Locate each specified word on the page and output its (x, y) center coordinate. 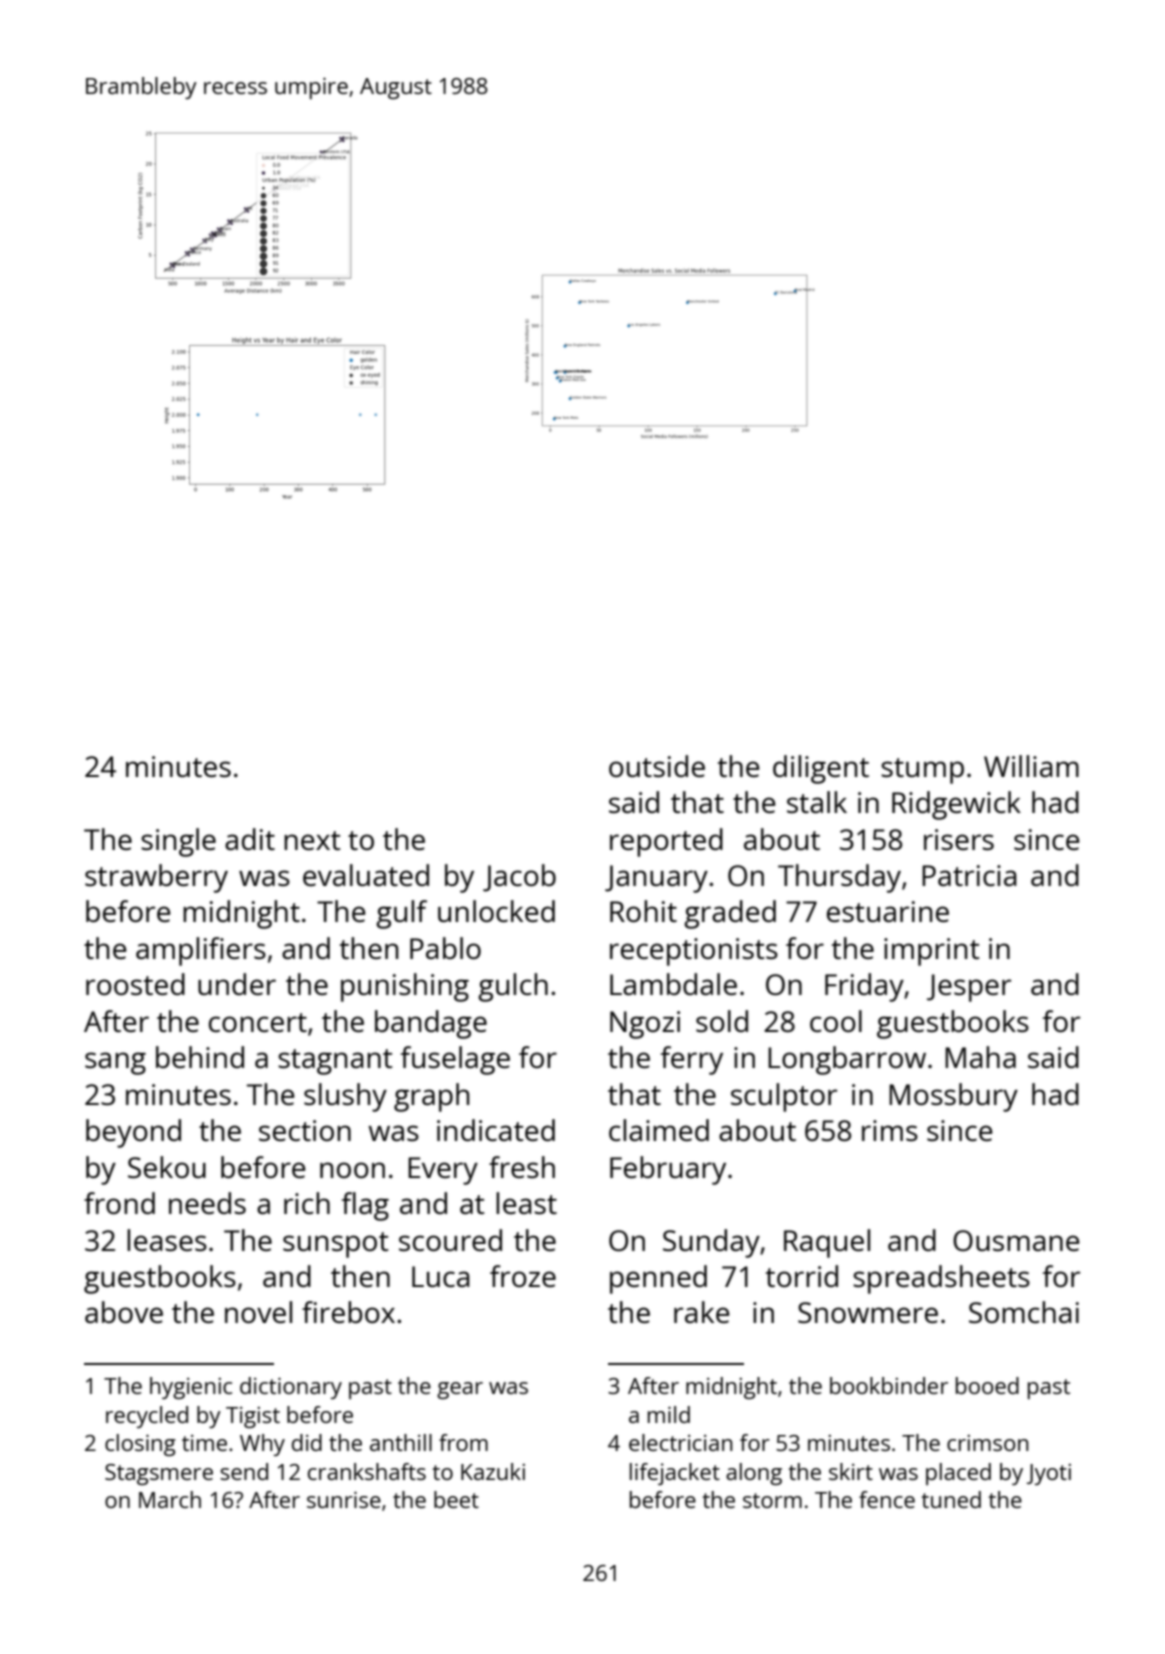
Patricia (969, 875)
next (312, 840)
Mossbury (953, 1097)
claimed (659, 1130)
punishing (405, 987)
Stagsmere (159, 1474)
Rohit (643, 911)
